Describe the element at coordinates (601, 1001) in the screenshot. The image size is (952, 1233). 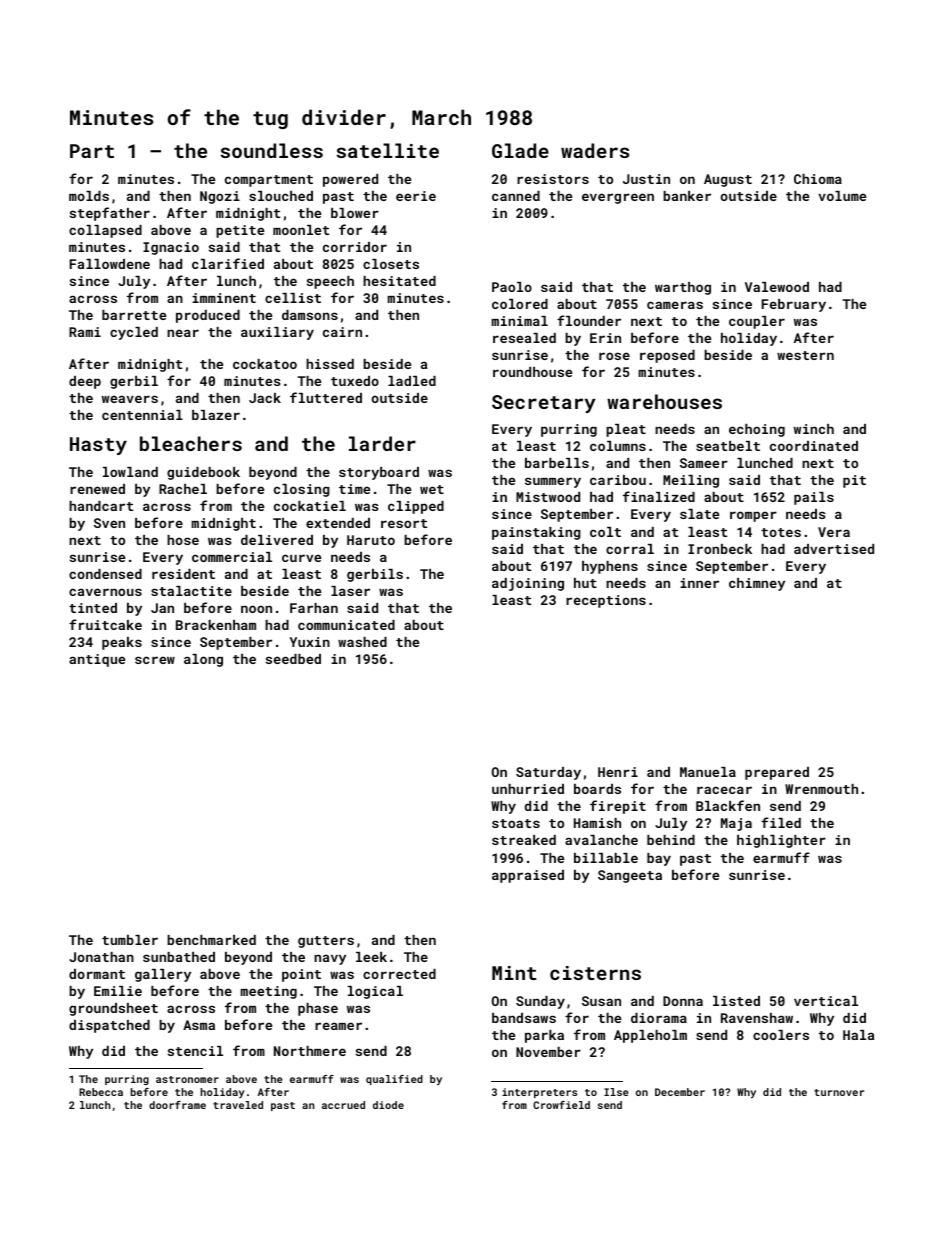
I see `Susan` at that location.
